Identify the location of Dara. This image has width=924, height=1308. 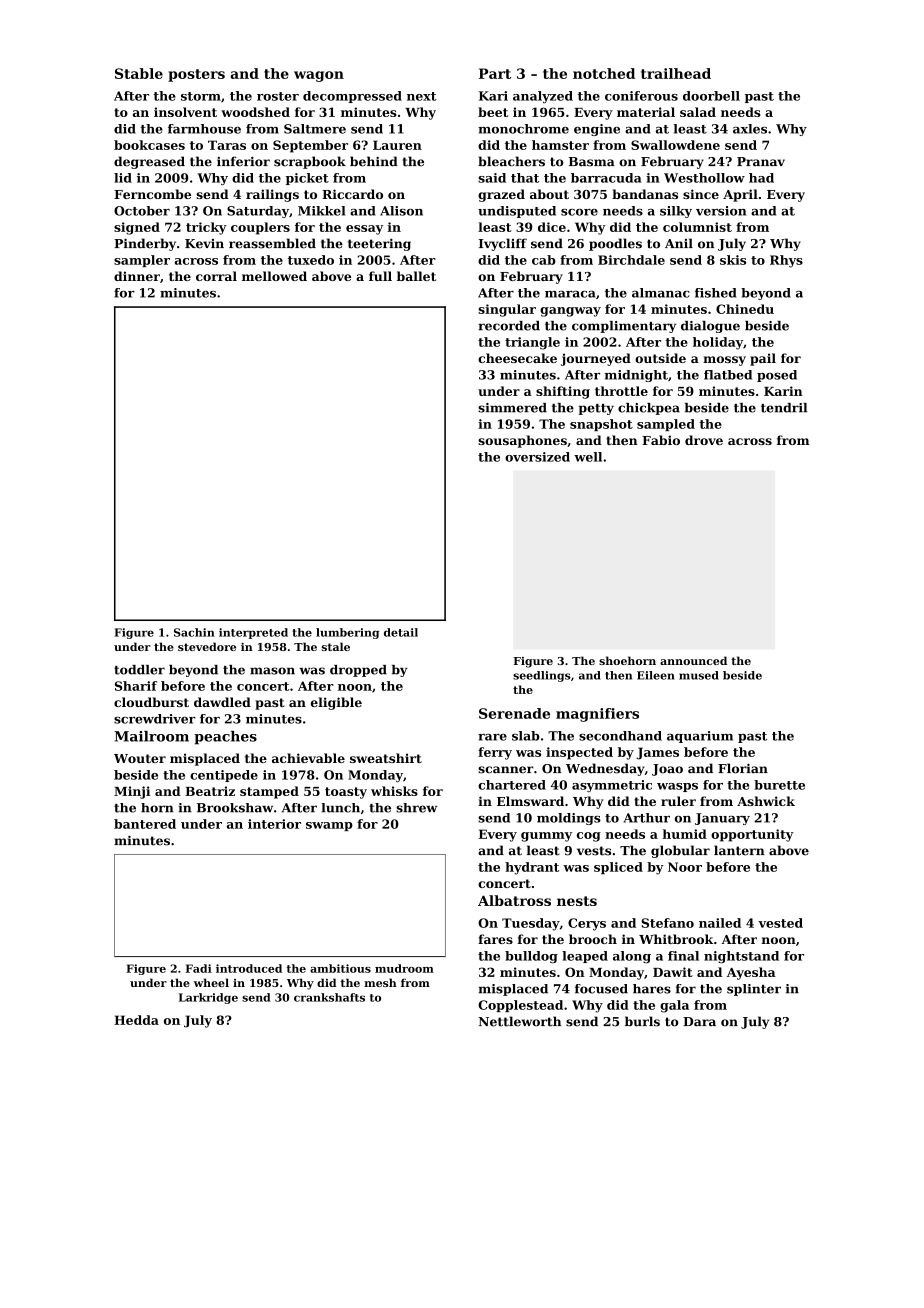
(699, 1022).
